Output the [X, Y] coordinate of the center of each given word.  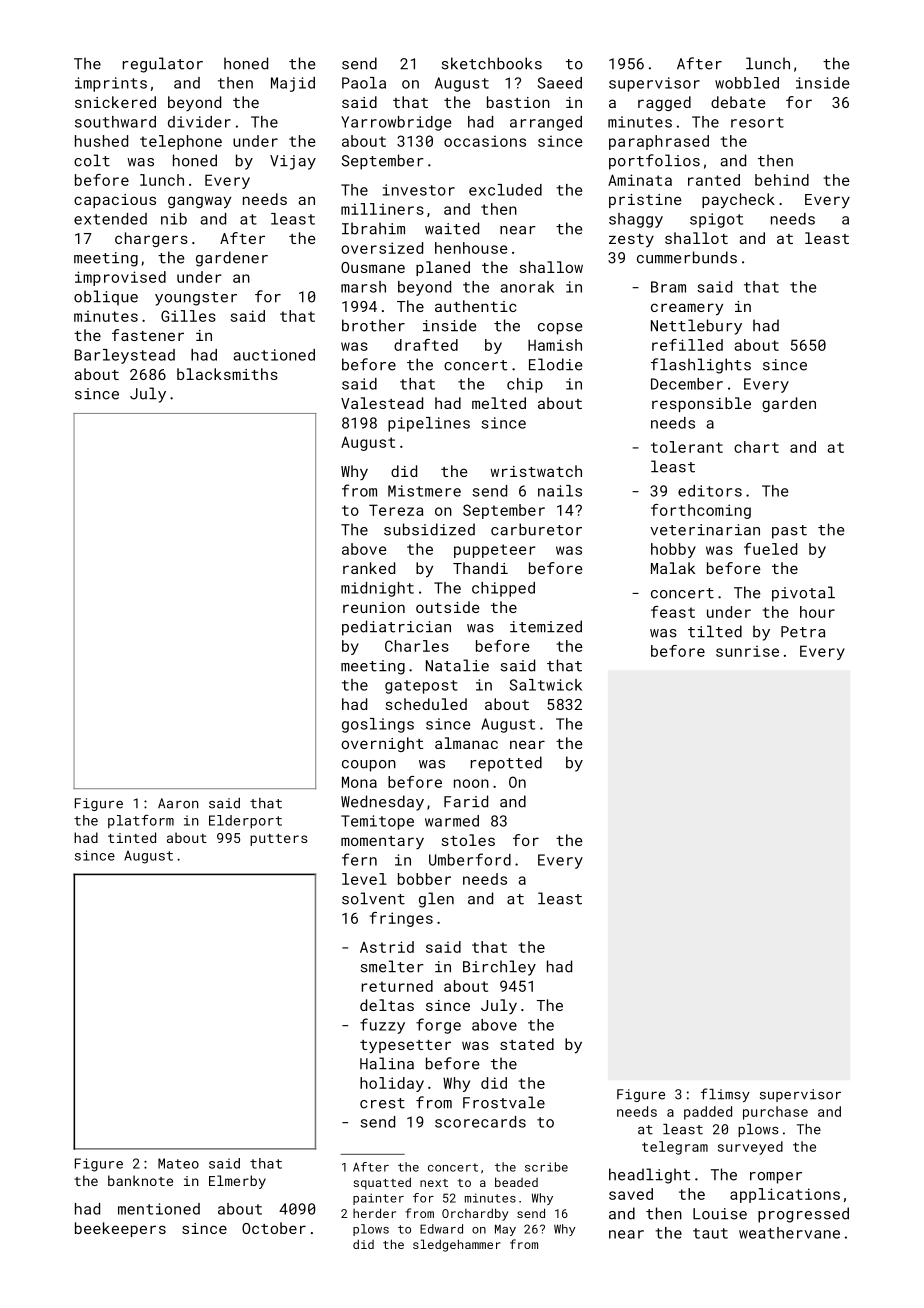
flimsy [725, 1095]
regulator [163, 65]
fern [359, 859]
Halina [387, 1063]
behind [782, 180]
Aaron [178, 803]
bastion [518, 102]
